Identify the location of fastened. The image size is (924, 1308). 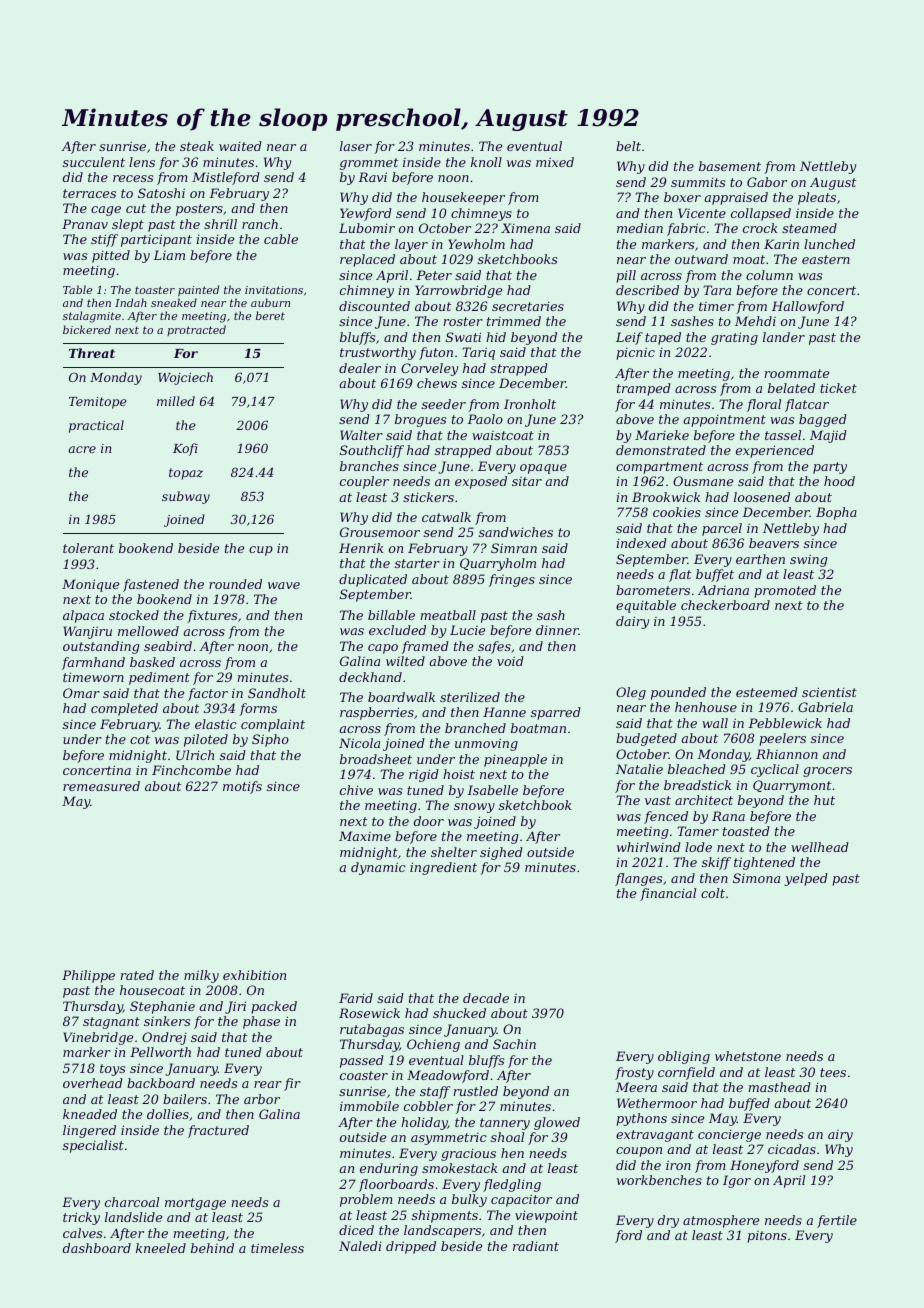
(151, 585).
